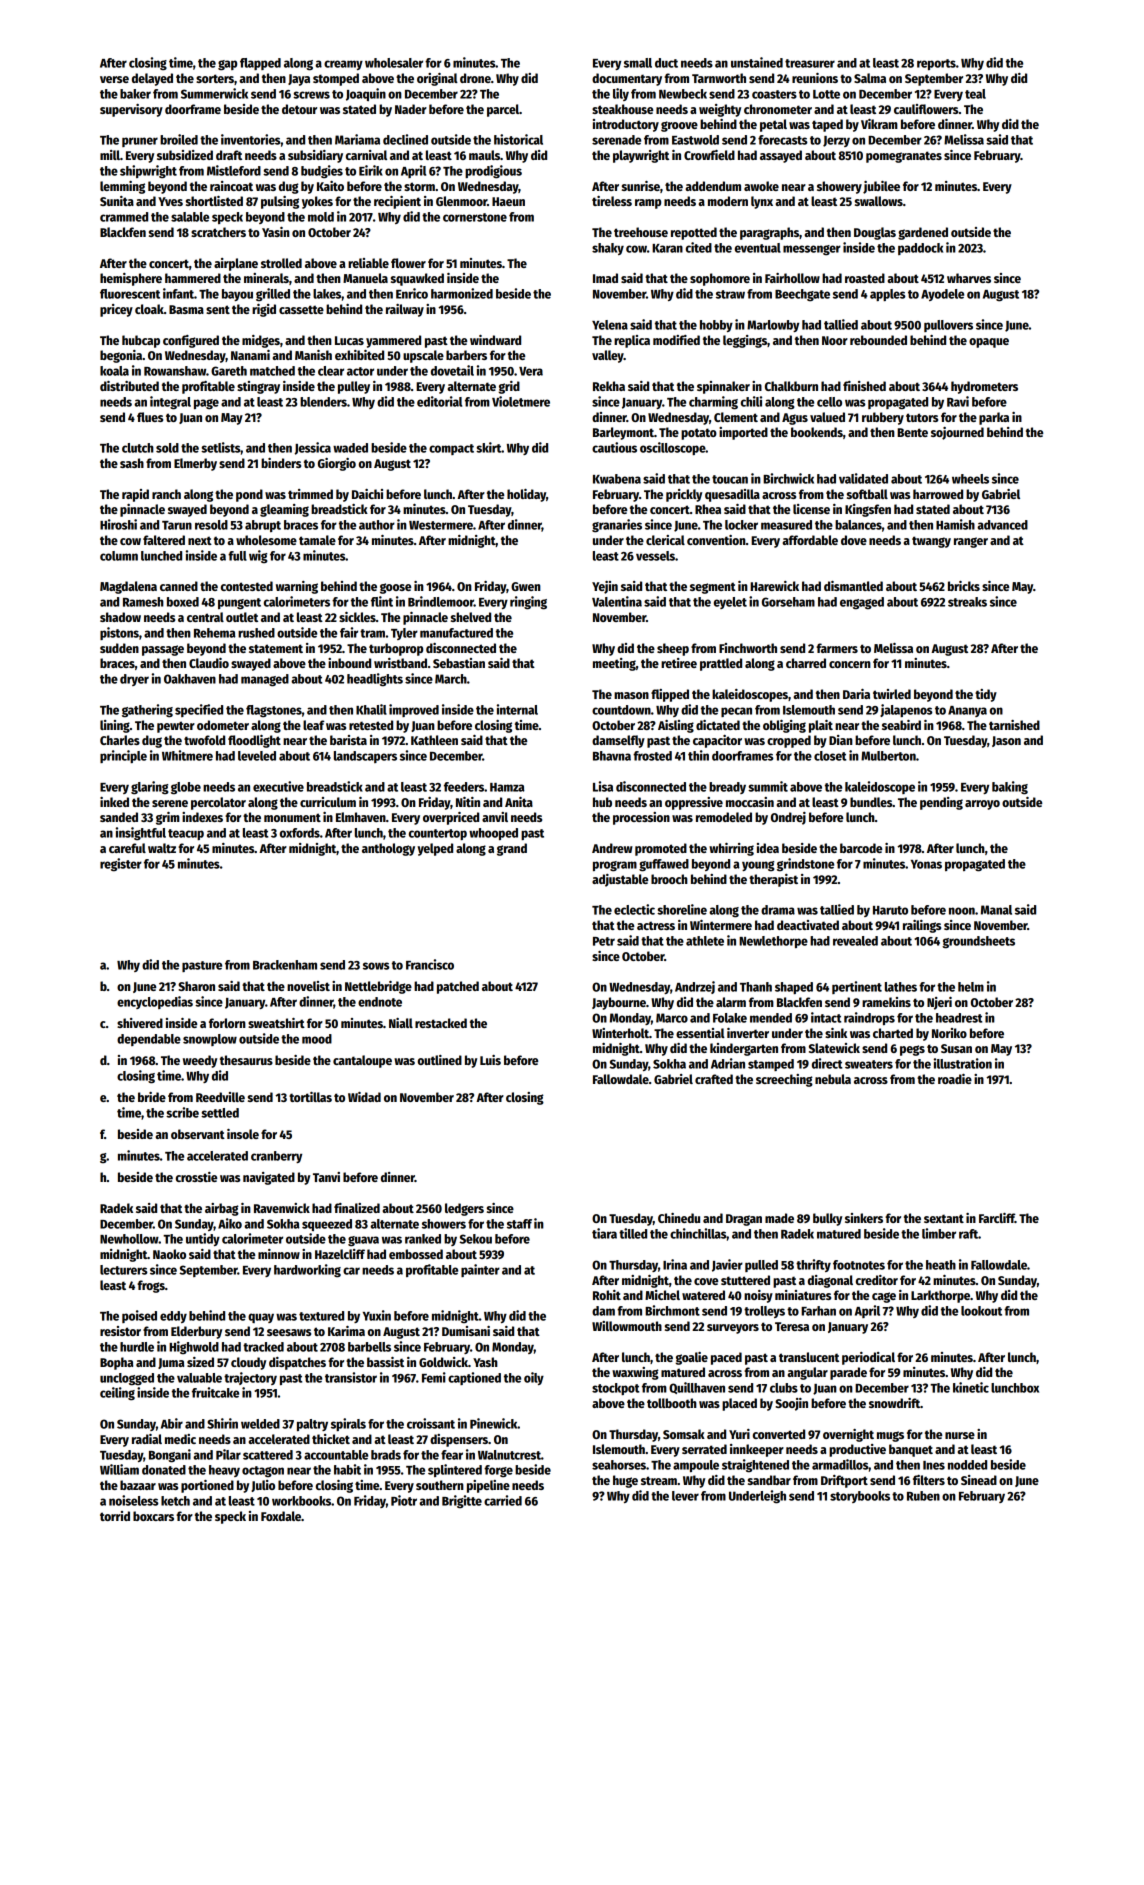 The image size is (1144, 1885). What do you see at coordinates (508, 201) in the screenshot?
I see `Haeun` at bounding box center [508, 201].
